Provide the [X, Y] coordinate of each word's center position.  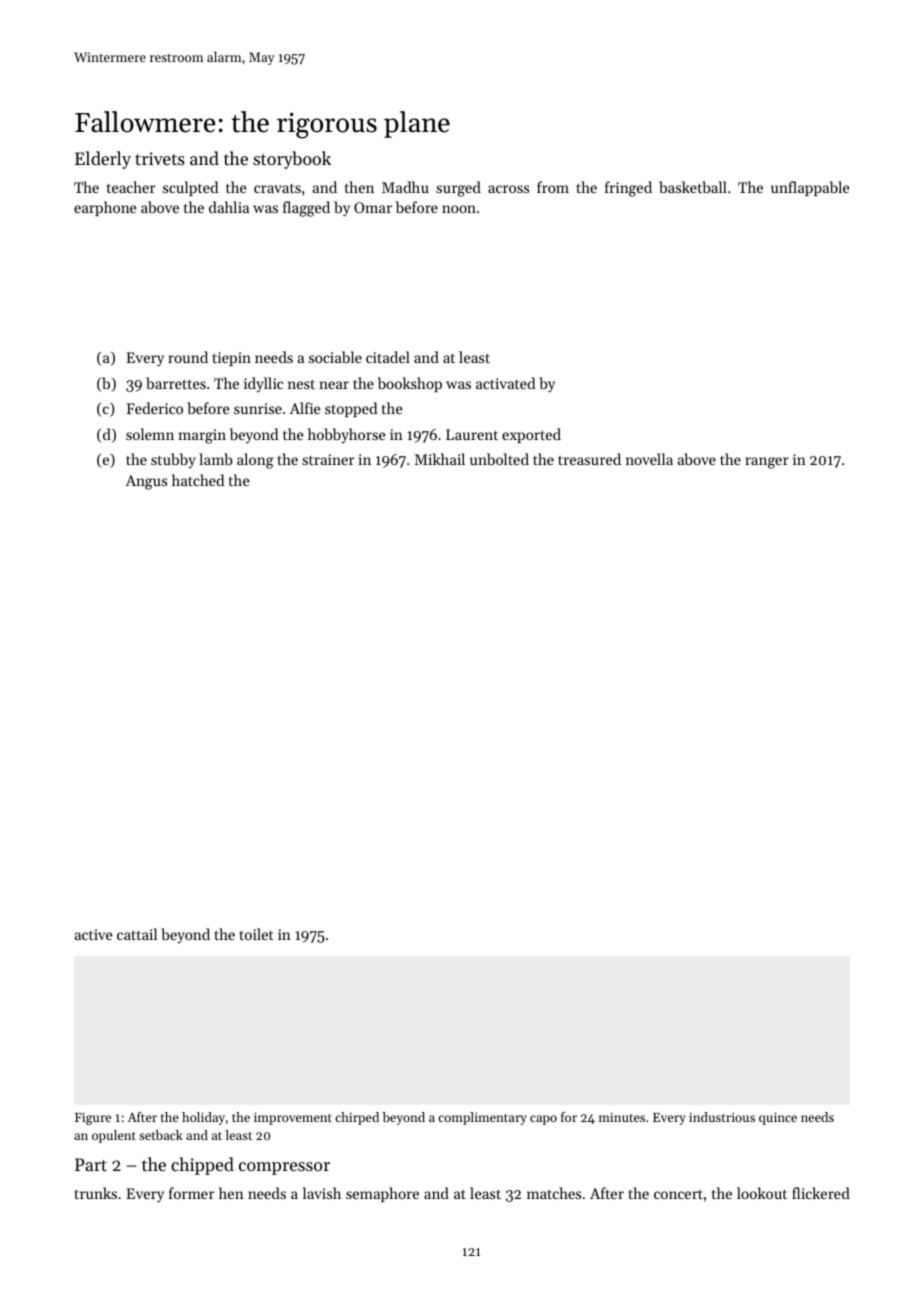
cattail [137, 934]
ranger [767, 463]
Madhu [405, 187]
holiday [203, 1118]
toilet [256, 934]
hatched [198, 480]
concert [678, 1194]
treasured [589, 459]
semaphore [382, 1194]
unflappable [810, 188]
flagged [306, 209]
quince [778, 1118]
